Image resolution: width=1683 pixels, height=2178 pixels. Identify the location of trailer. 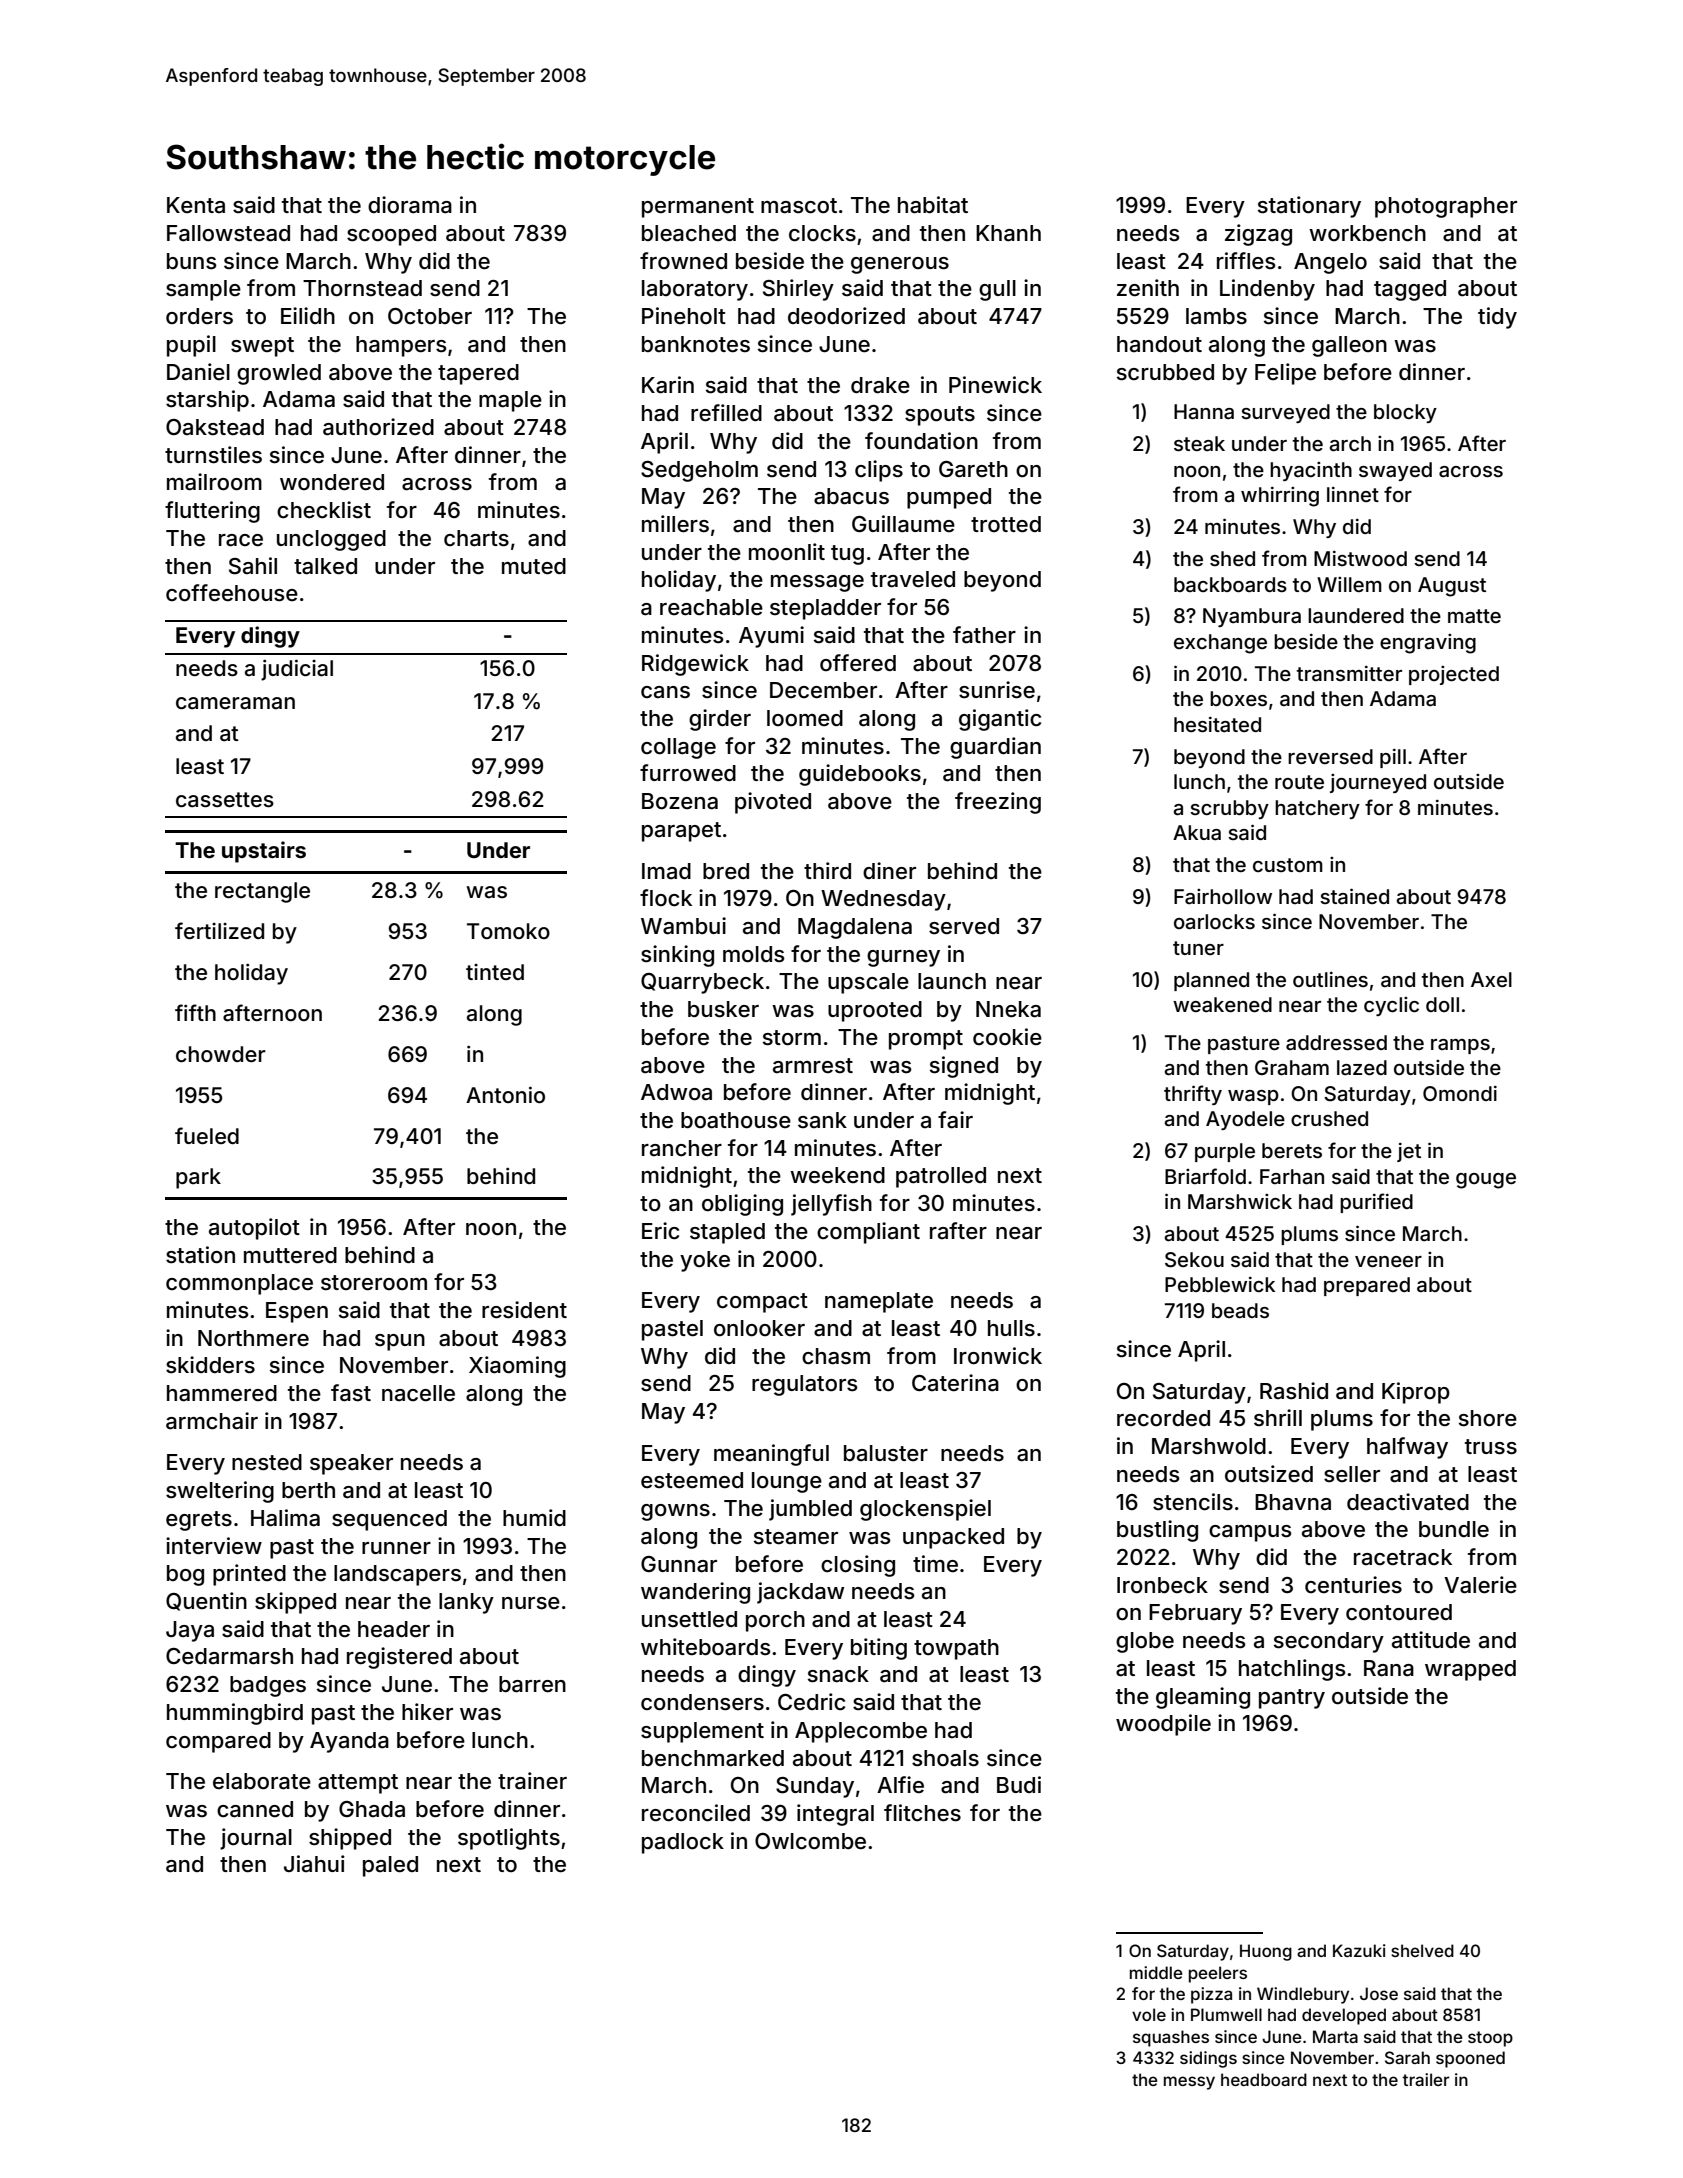
(1426, 2079).
